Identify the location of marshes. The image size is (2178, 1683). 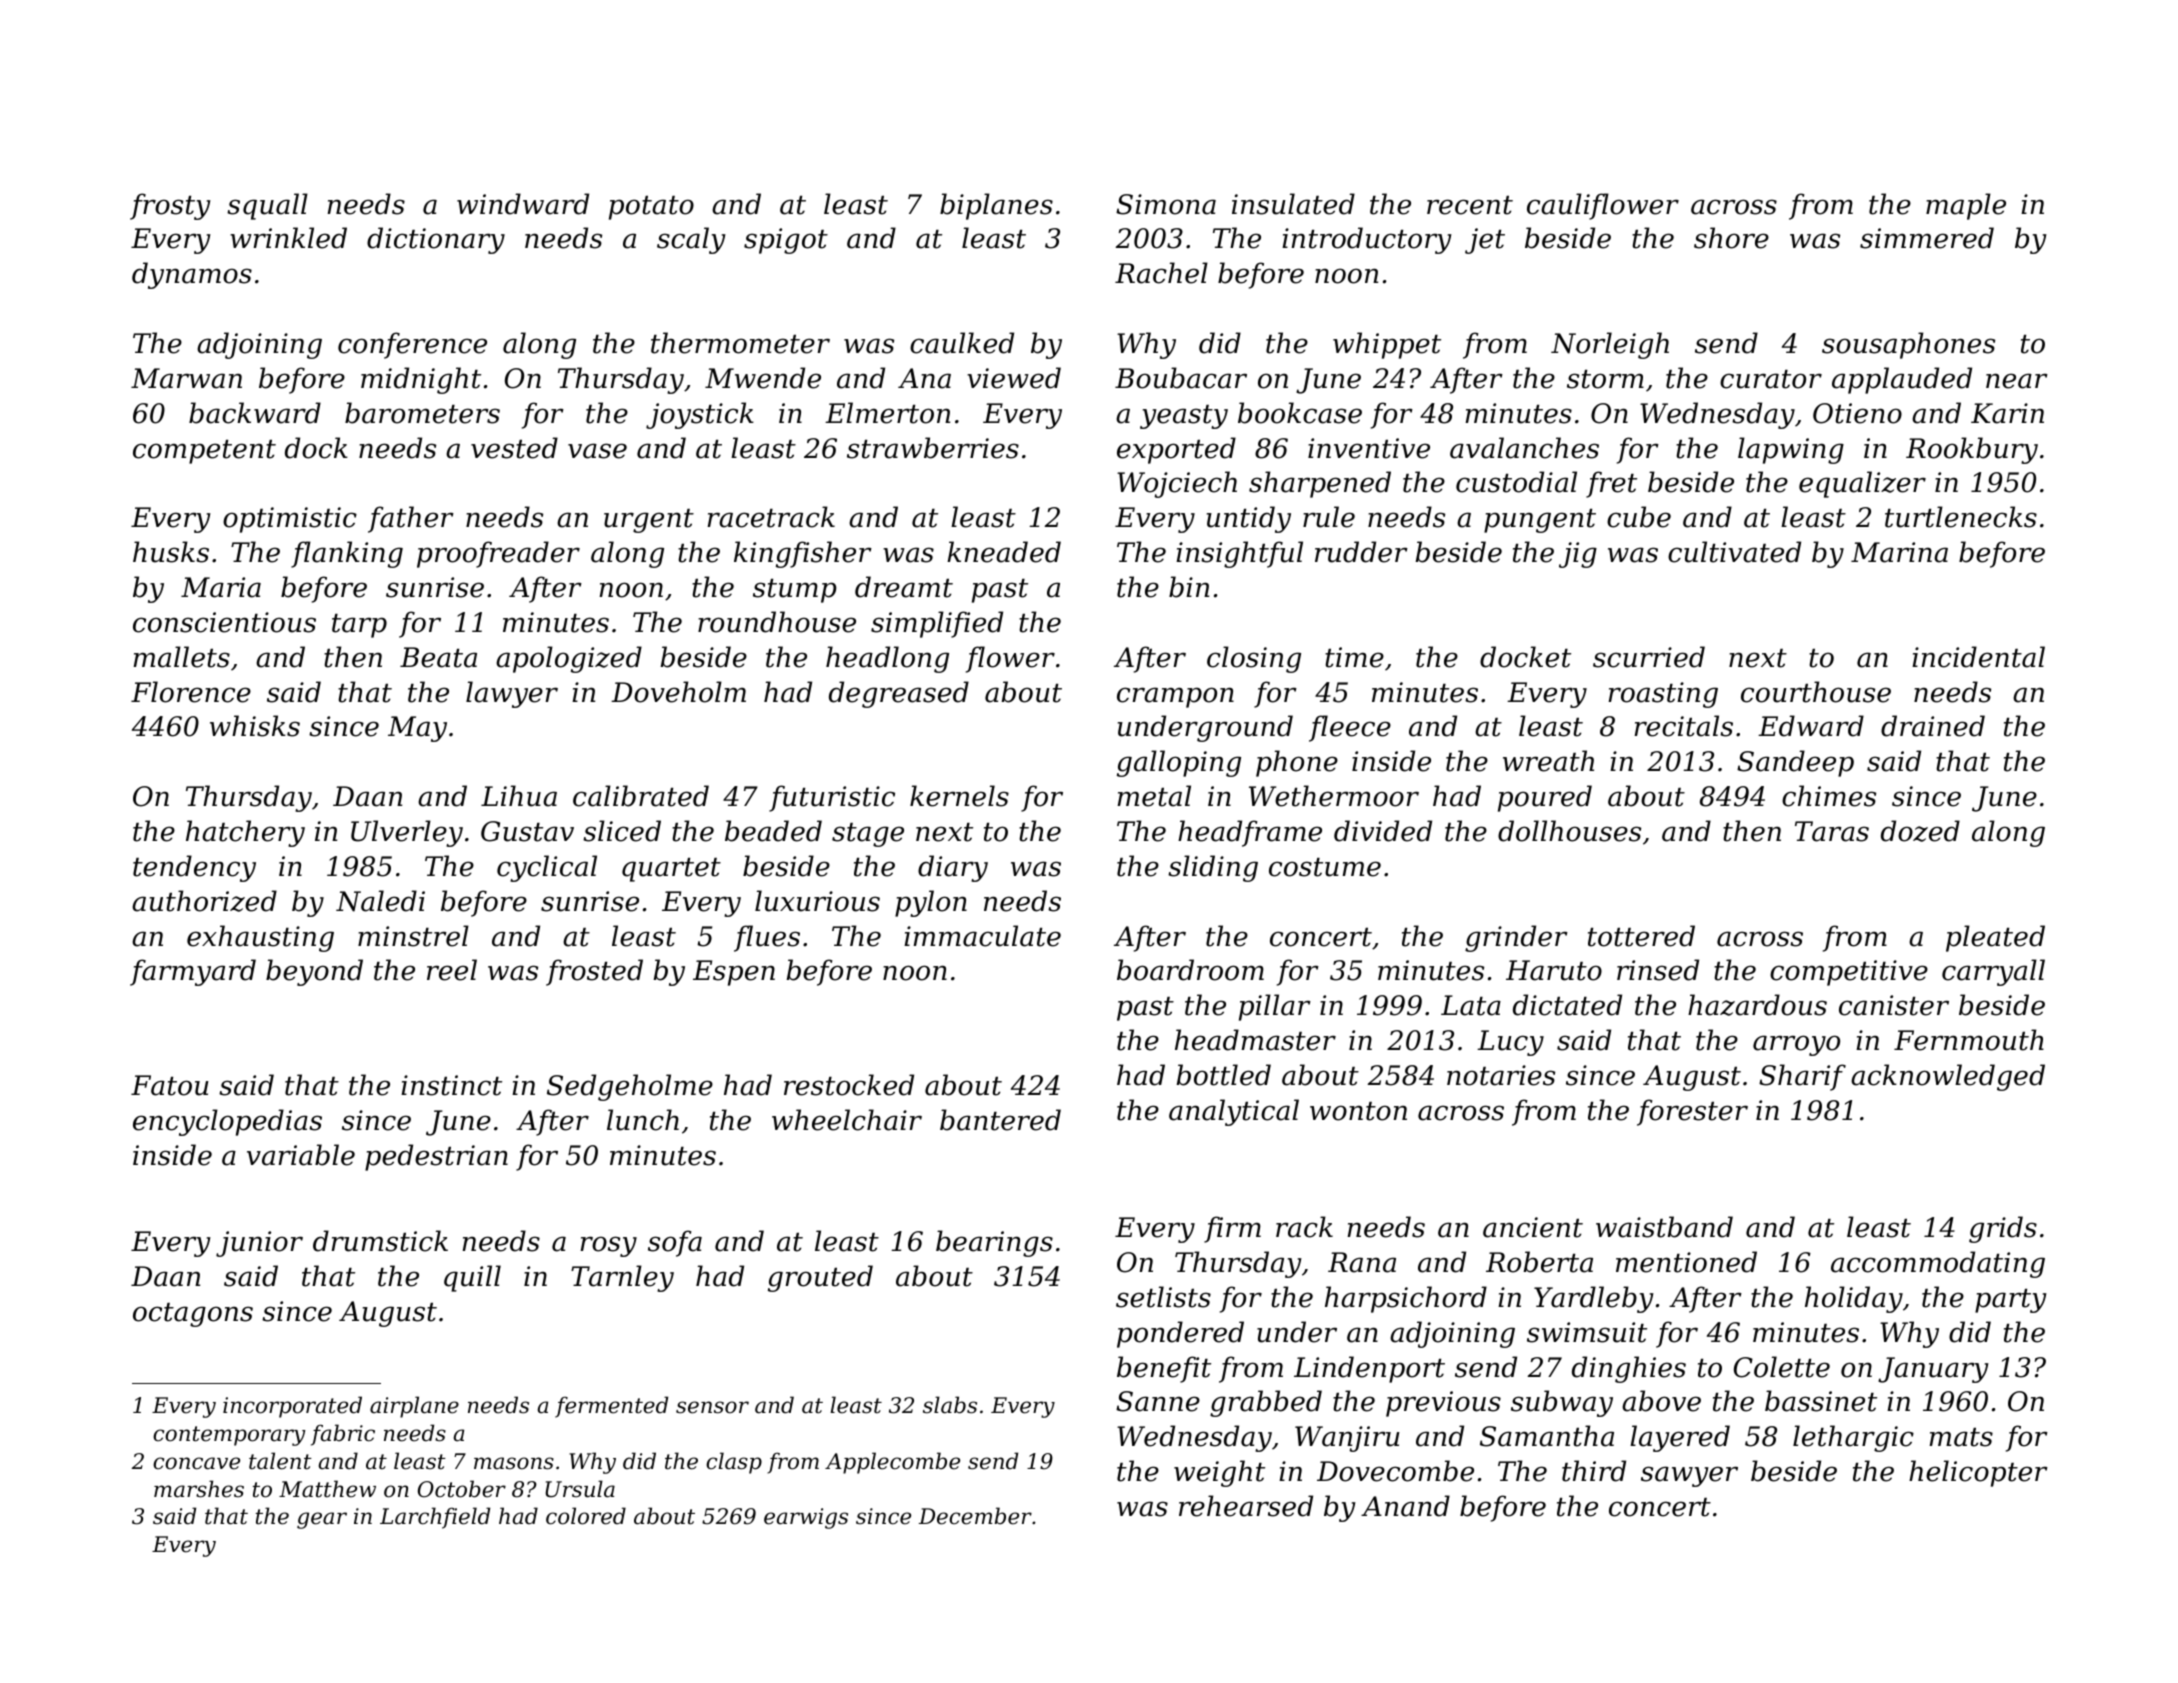
(199, 1489).
